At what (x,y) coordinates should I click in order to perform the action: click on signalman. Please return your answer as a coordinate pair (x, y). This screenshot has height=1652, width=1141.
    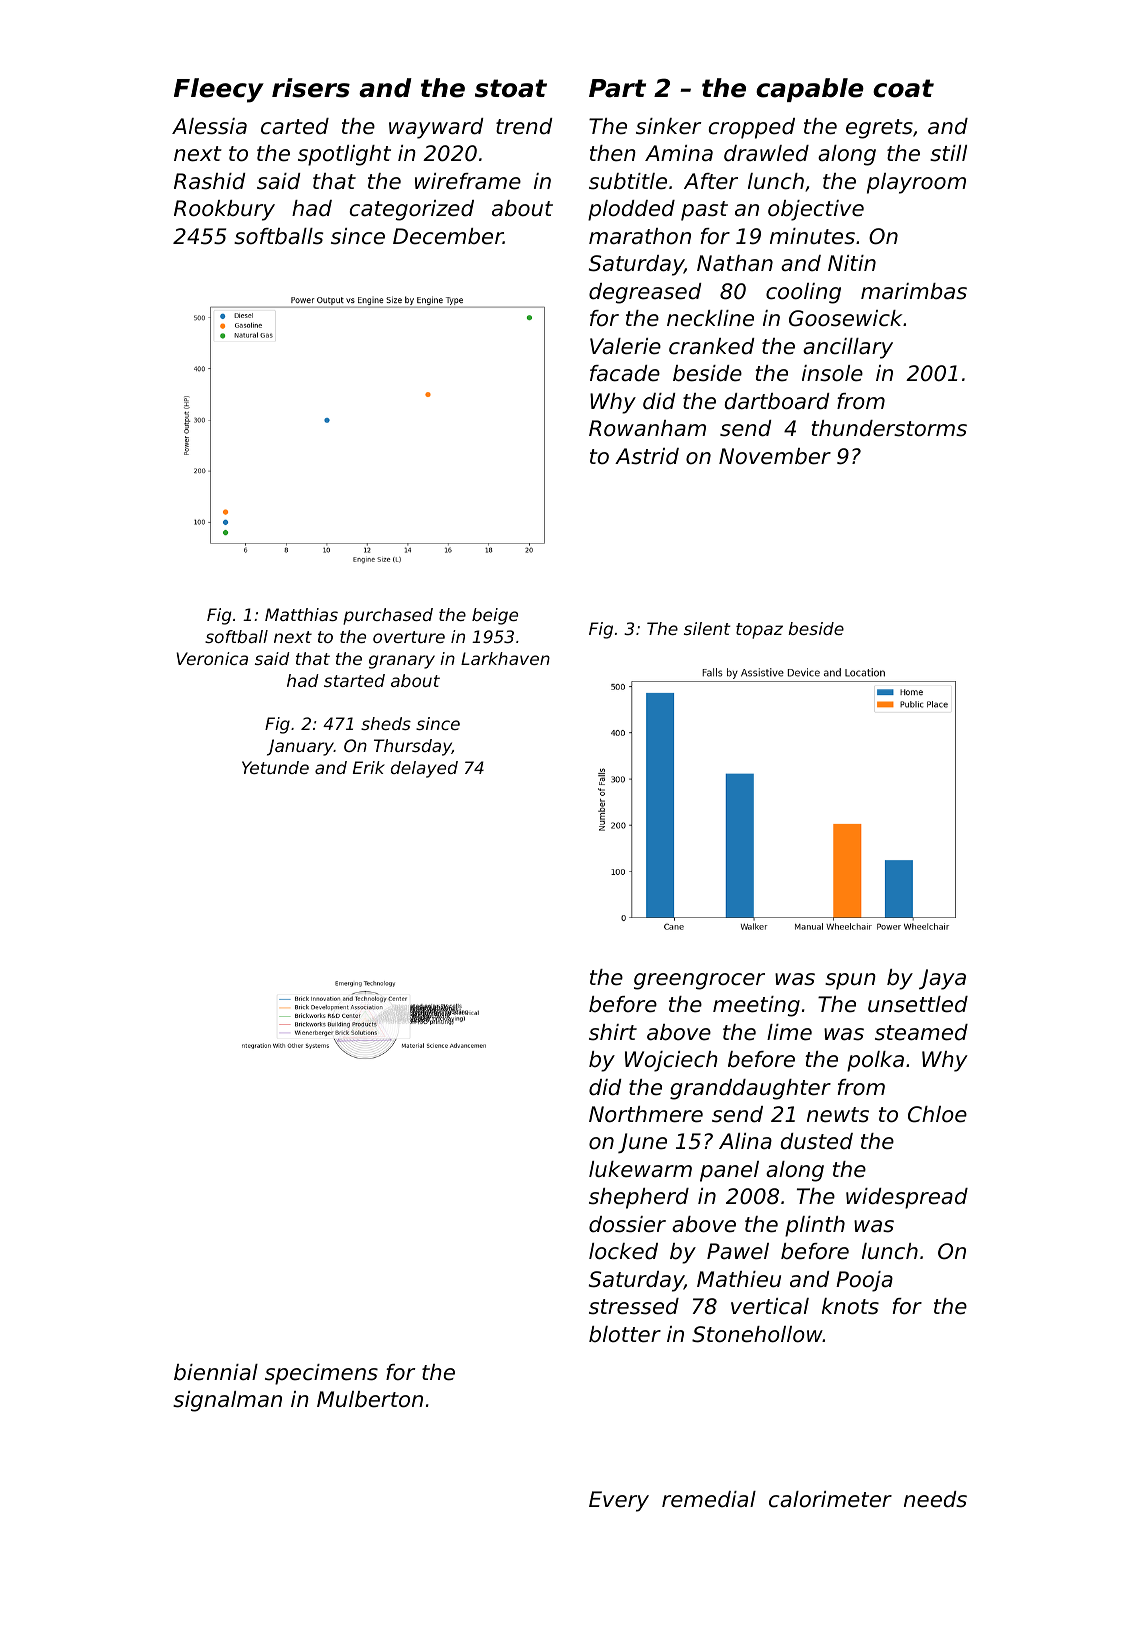
    Looking at the image, I should click on (227, 1401).
